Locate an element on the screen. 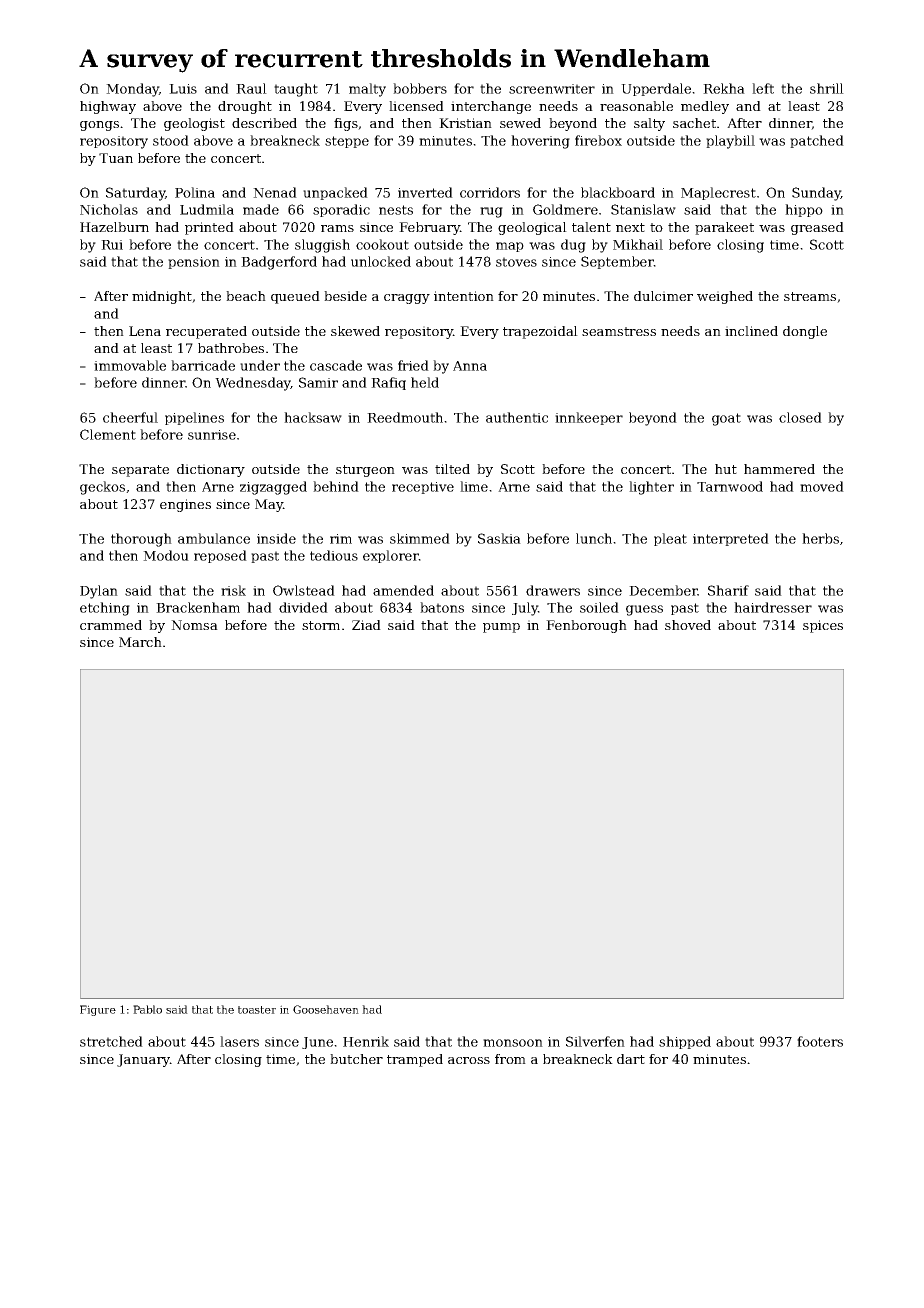 The height and width of the screenshot is (1308, 924). lasers is located at coordinates (239, 1041).
